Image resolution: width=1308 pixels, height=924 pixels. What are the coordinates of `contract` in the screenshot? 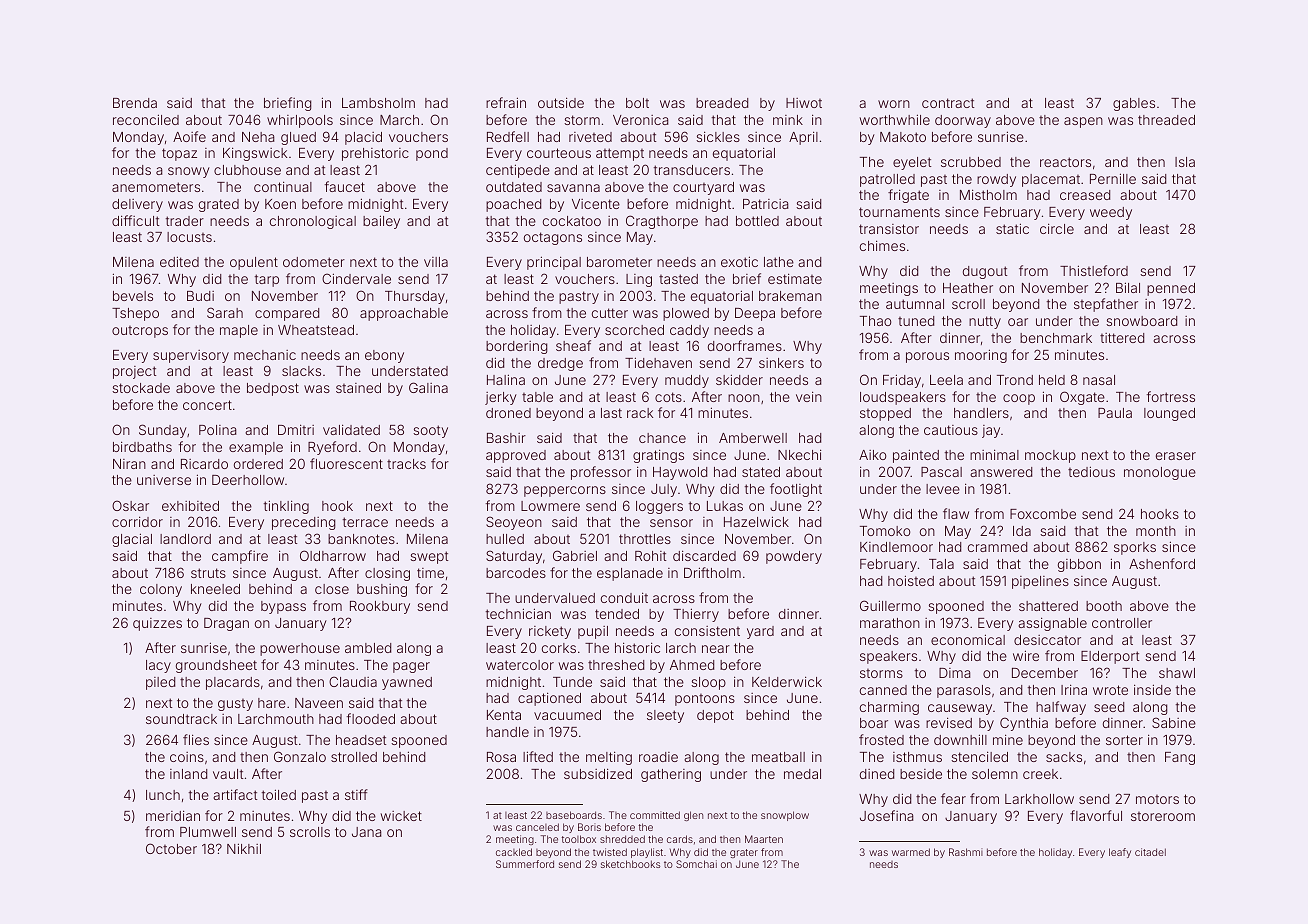 It's located at (948, 103).
